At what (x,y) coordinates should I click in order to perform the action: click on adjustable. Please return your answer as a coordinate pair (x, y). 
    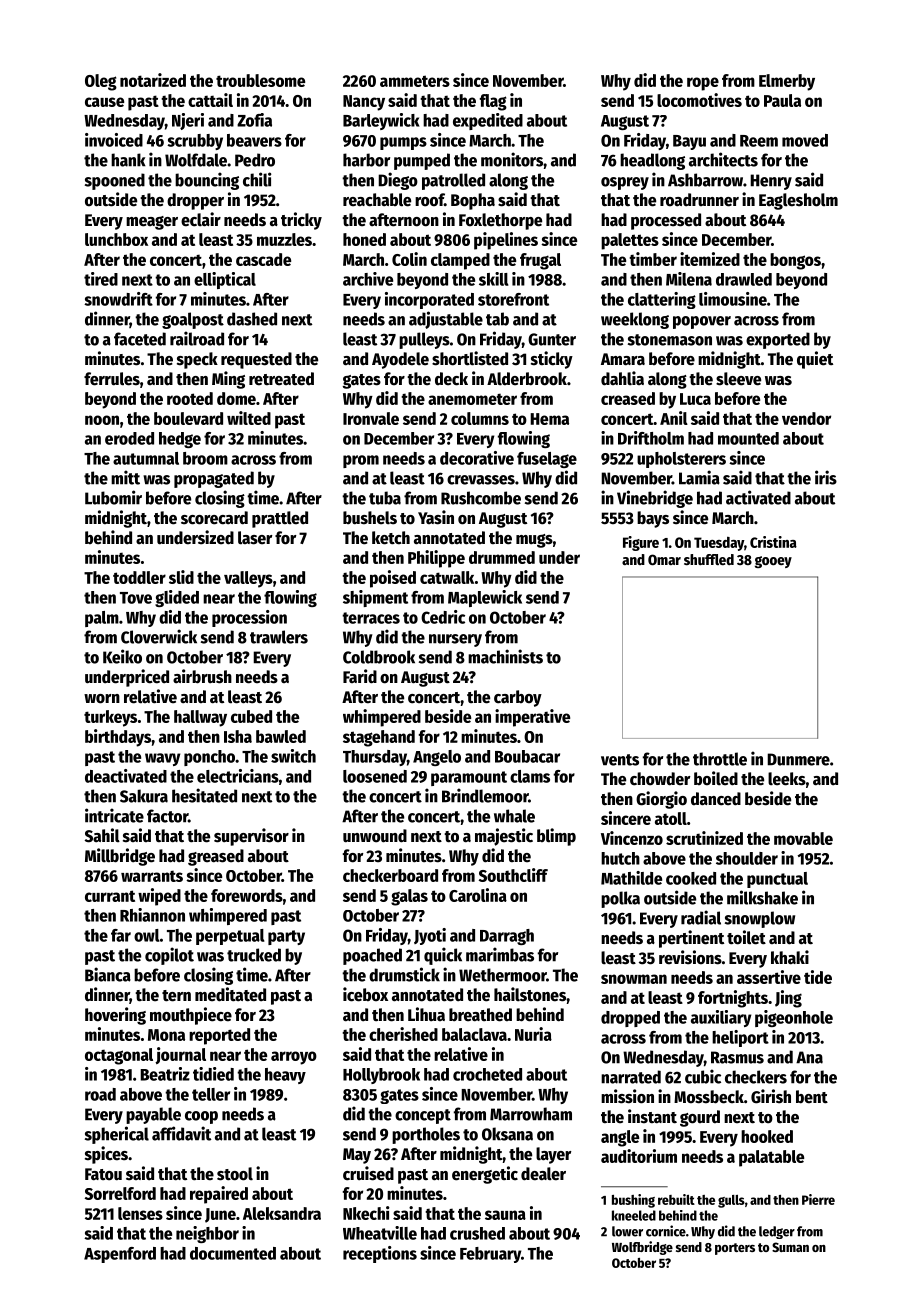
    Looking at the image, I should click on (446, 320).
